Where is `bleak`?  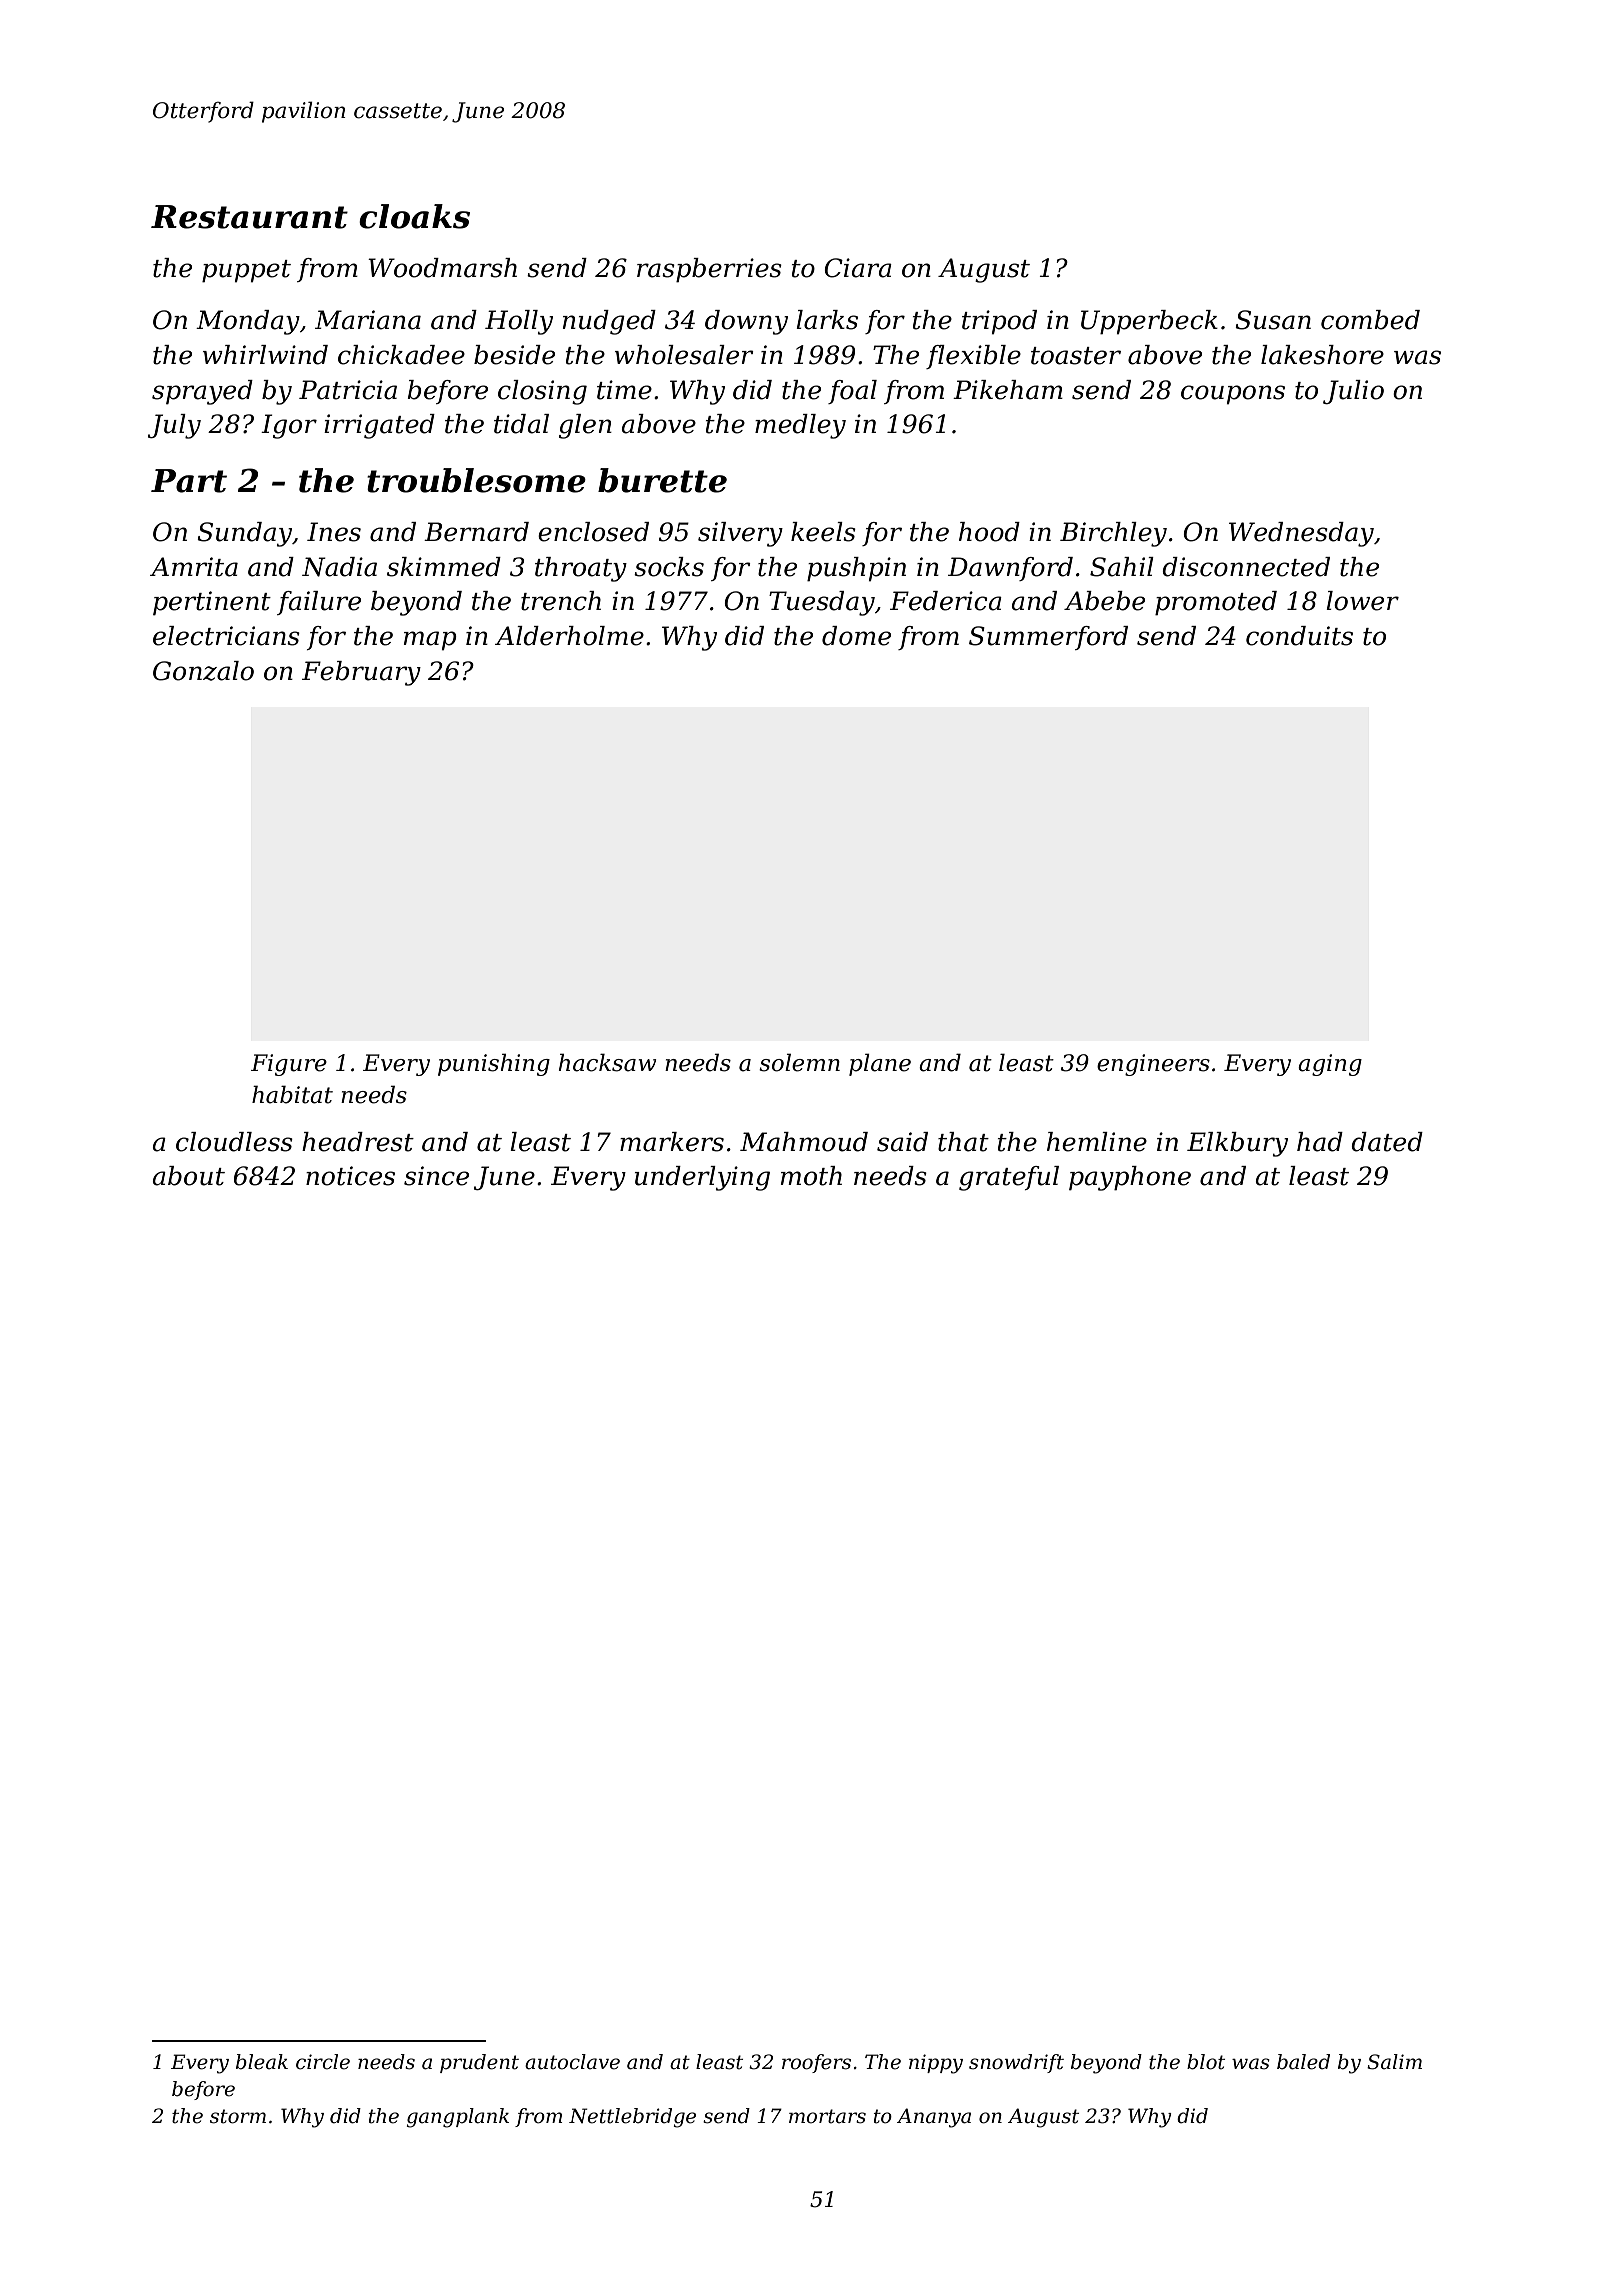
bleak is located at coordinates (262, 2062).
